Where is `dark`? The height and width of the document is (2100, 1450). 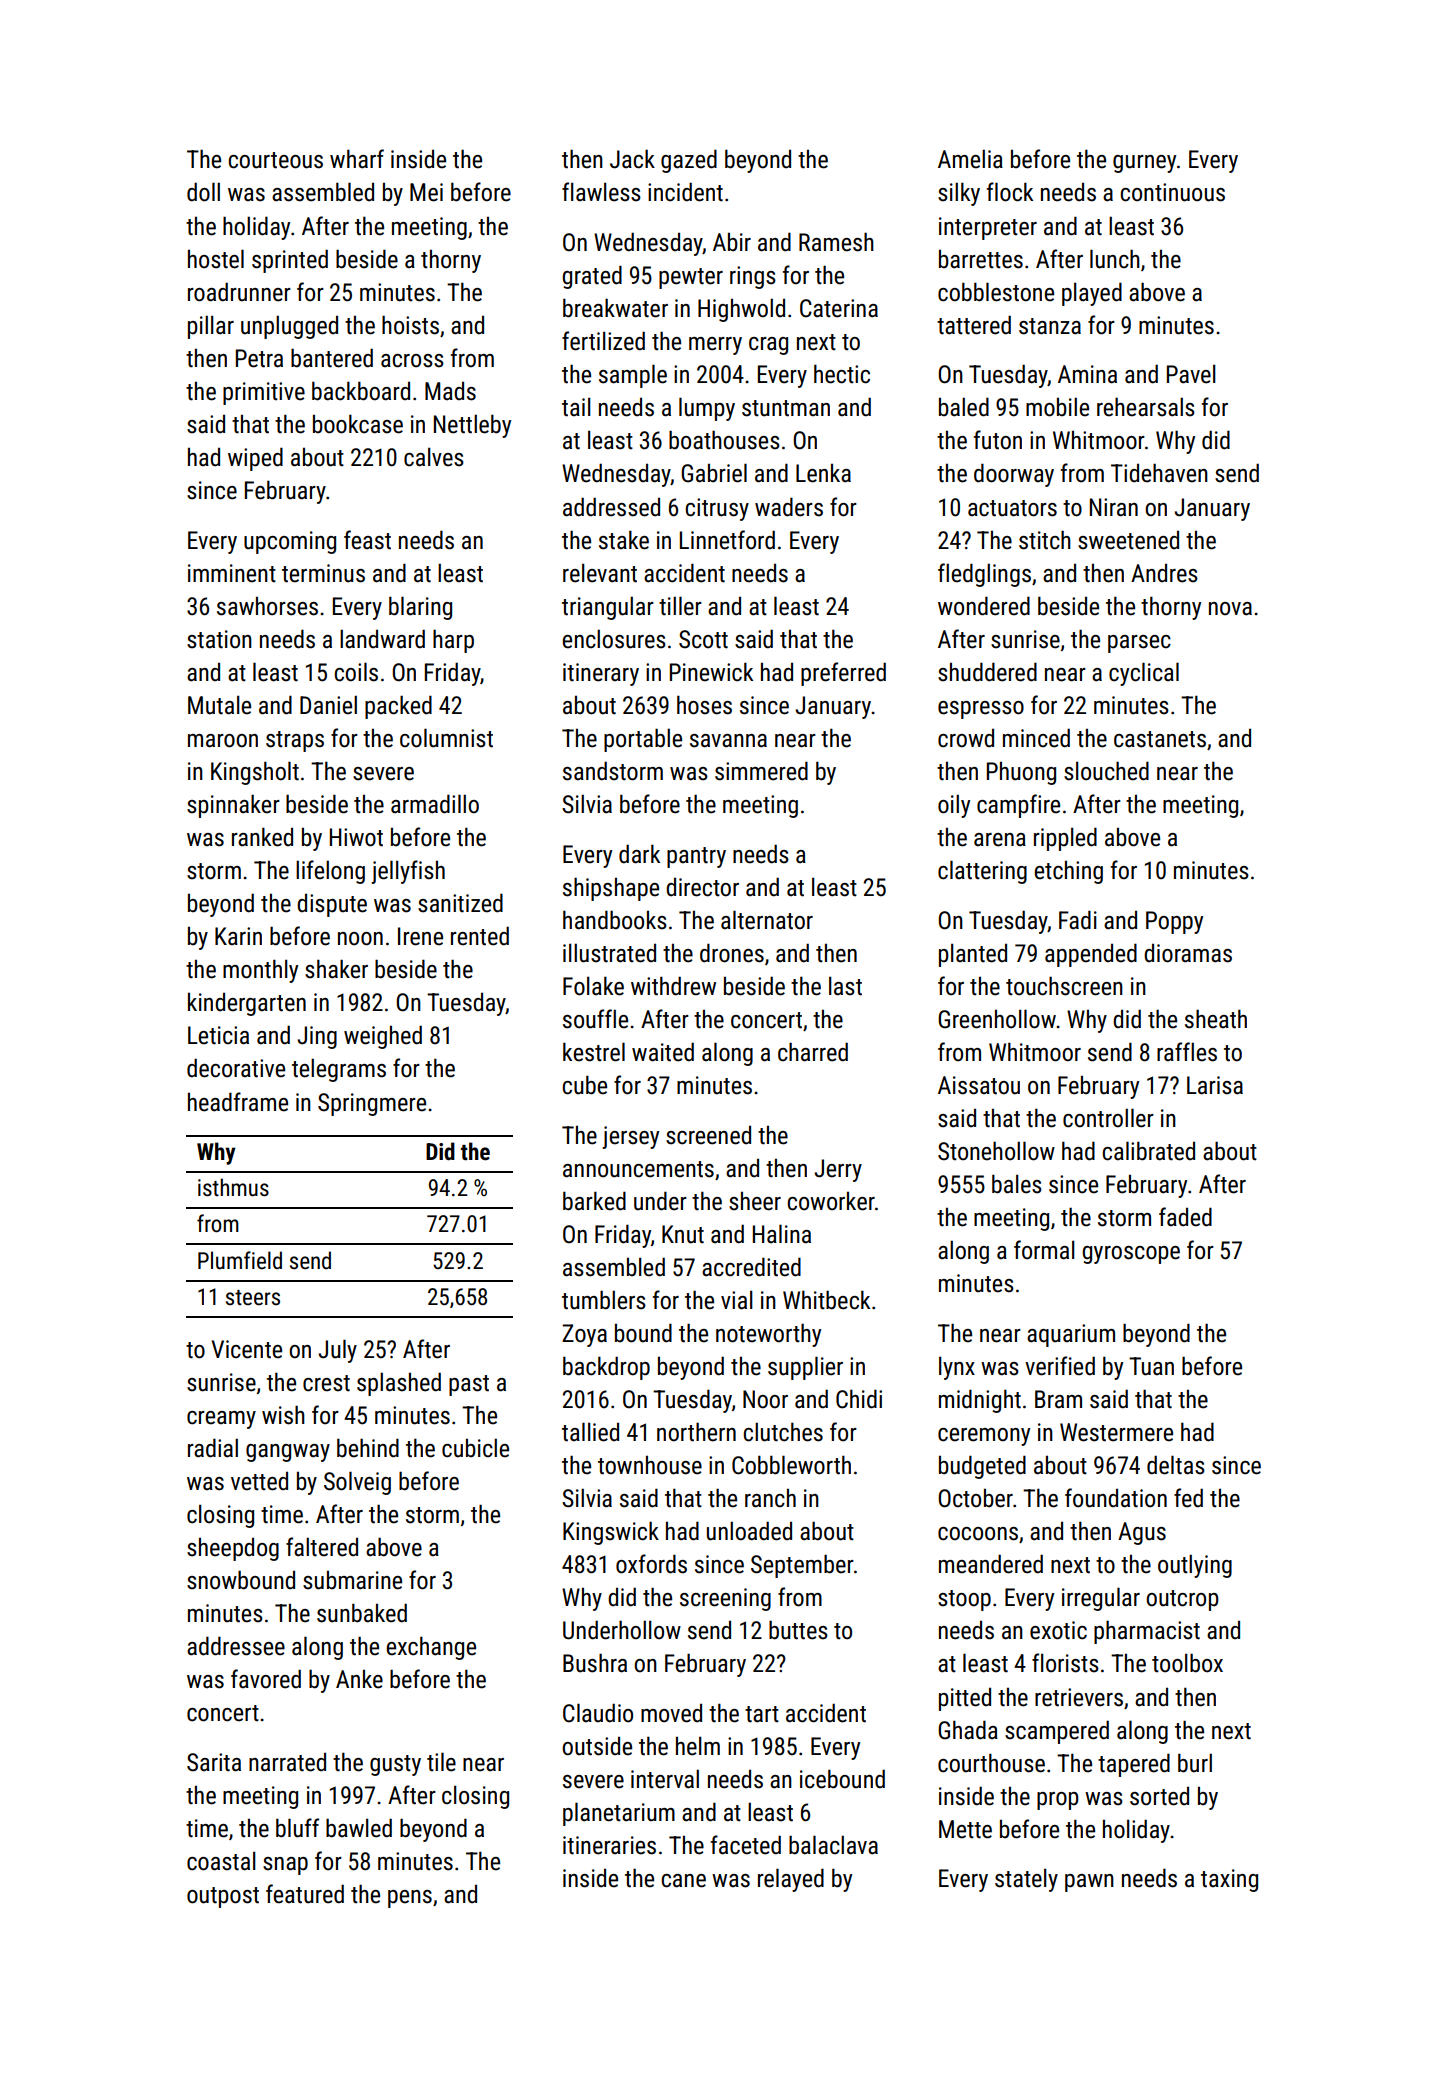
dark is located at coordinates (639, 854).
